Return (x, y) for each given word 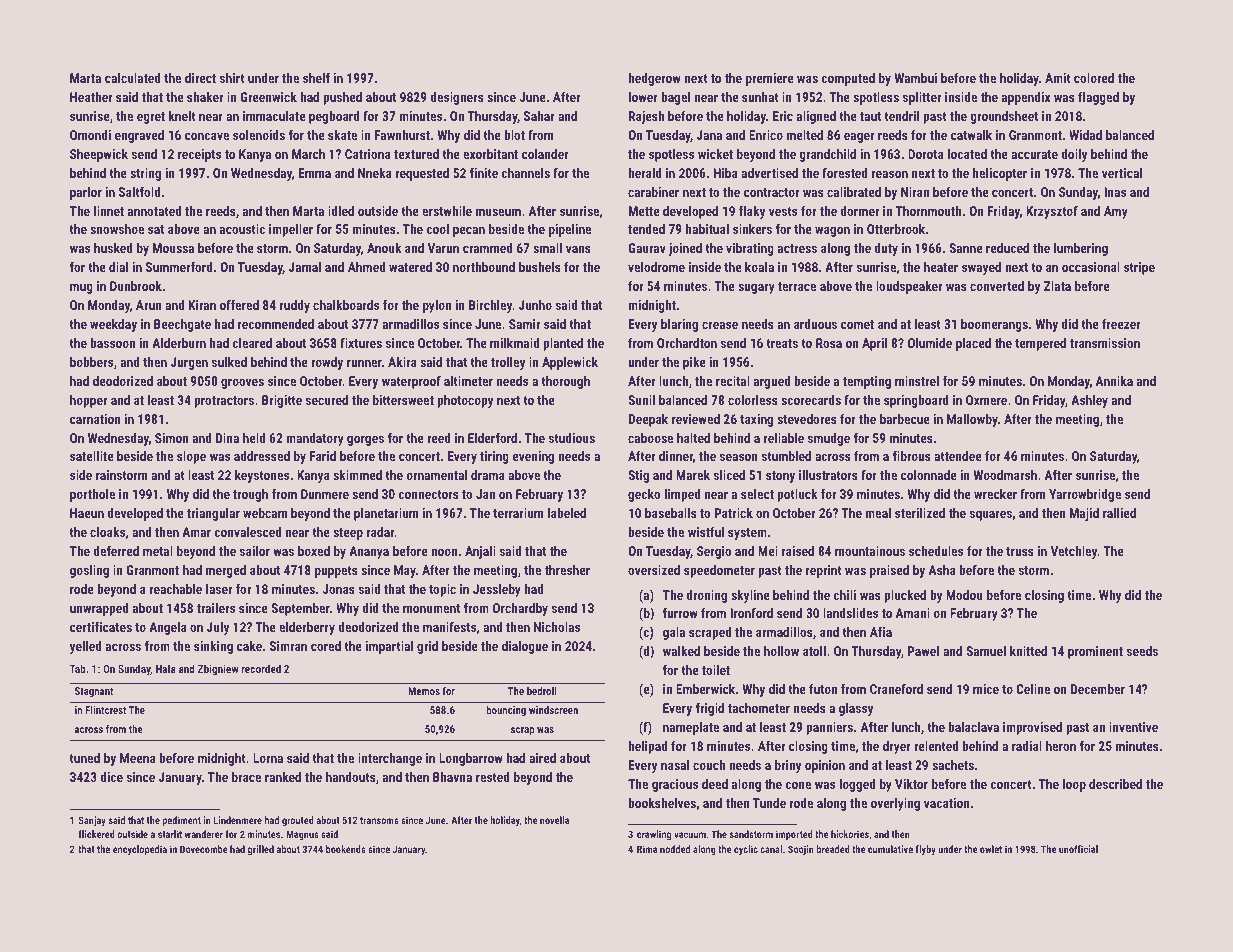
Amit (1058, 78)
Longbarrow (471, 759)
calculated (133, 78)
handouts (351, 777)
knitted (1028, 651)
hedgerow (654, 79)
